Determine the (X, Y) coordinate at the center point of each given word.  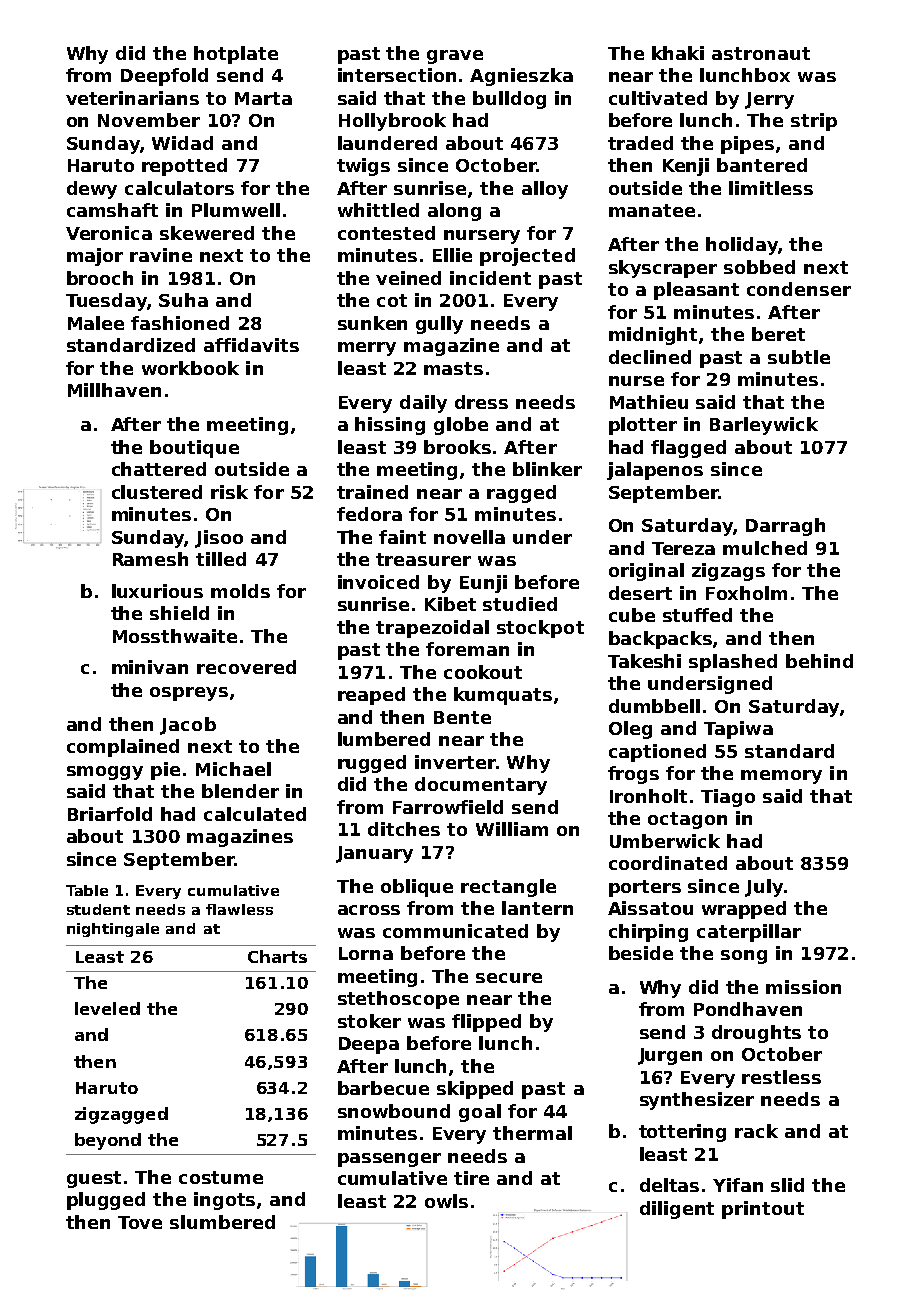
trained (372, 492)
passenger (389, 1160)
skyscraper (663, 269)
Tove (140, 1222)
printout (763, 1210)
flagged (688, 449)
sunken (372, 323)
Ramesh (150, 559)
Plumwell (236, 210)
